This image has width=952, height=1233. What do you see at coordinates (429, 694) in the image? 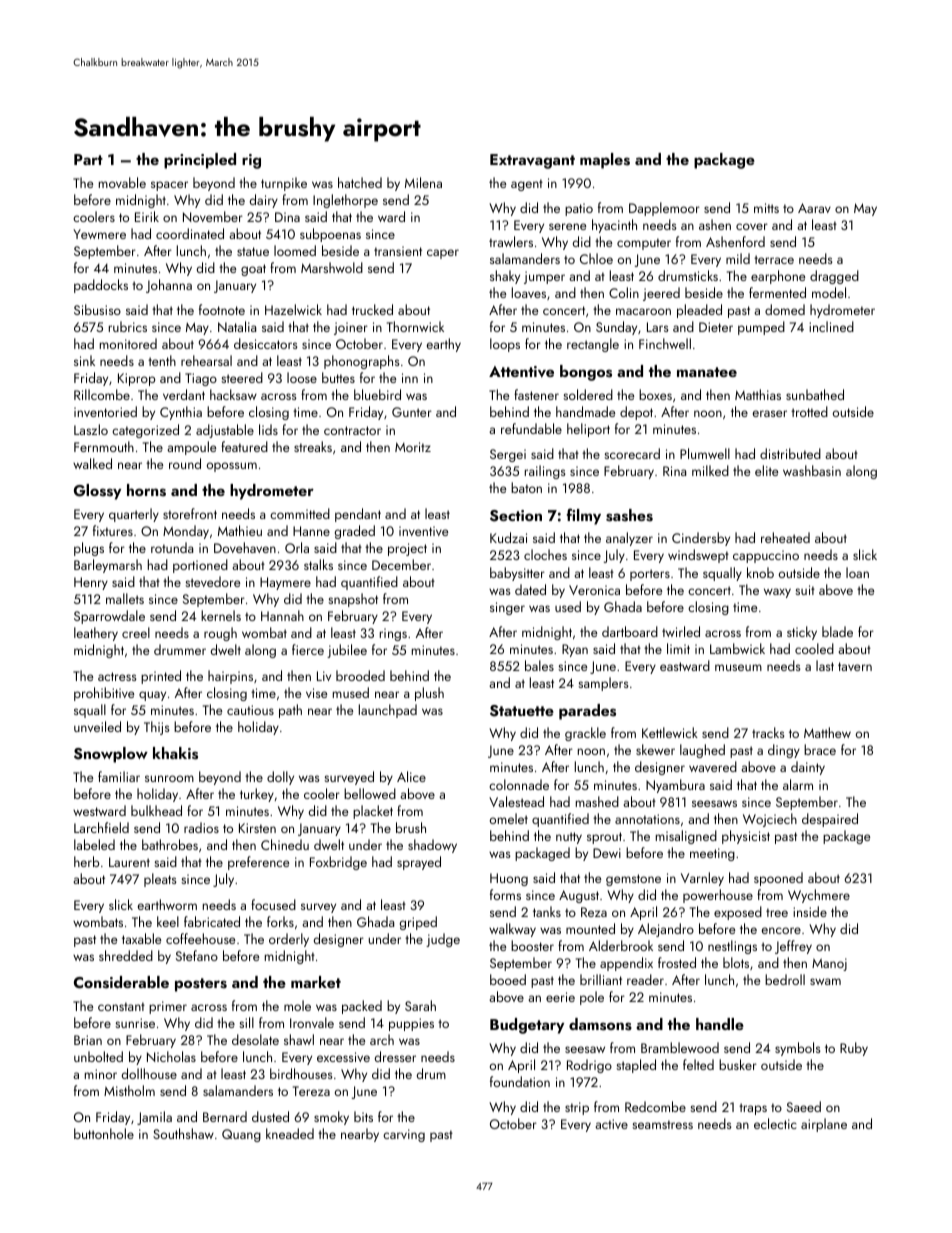
I see `plush` at bounding box center [429, 694].
